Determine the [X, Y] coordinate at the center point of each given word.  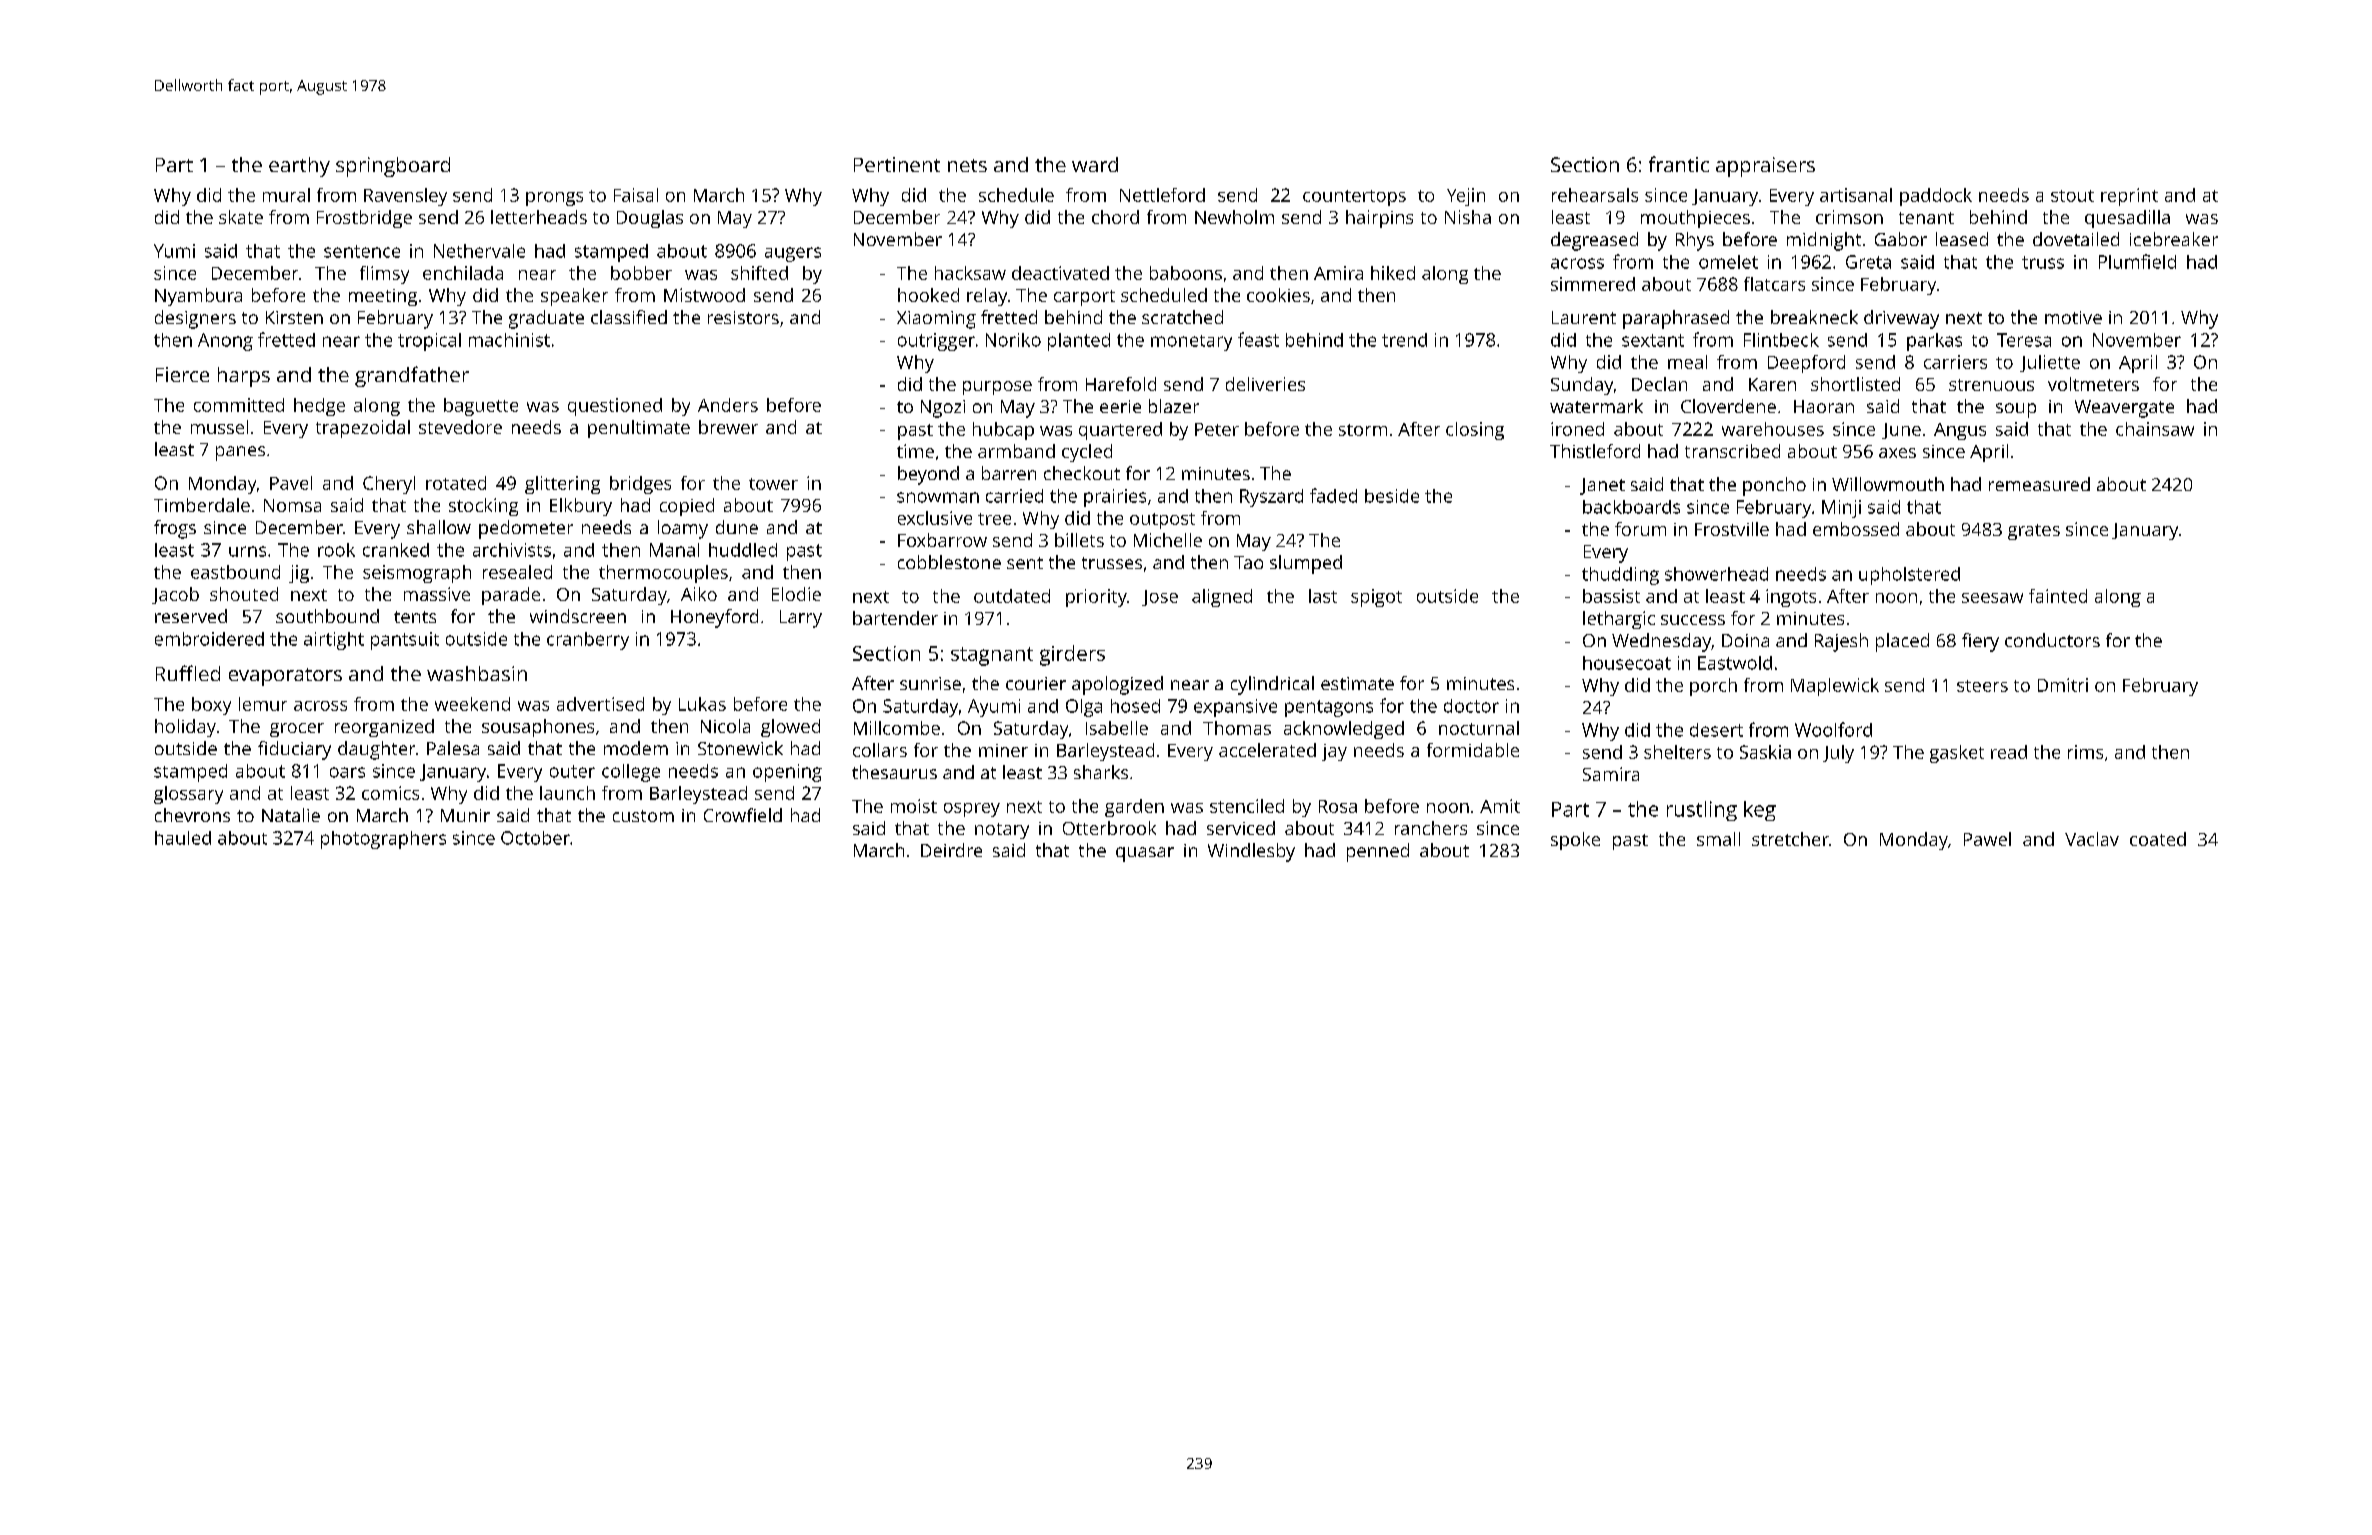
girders [1072, 655]
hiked [1393, 273]
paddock [1936, 197]
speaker [574, 297]
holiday [185, 728]
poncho [1774, 486]
